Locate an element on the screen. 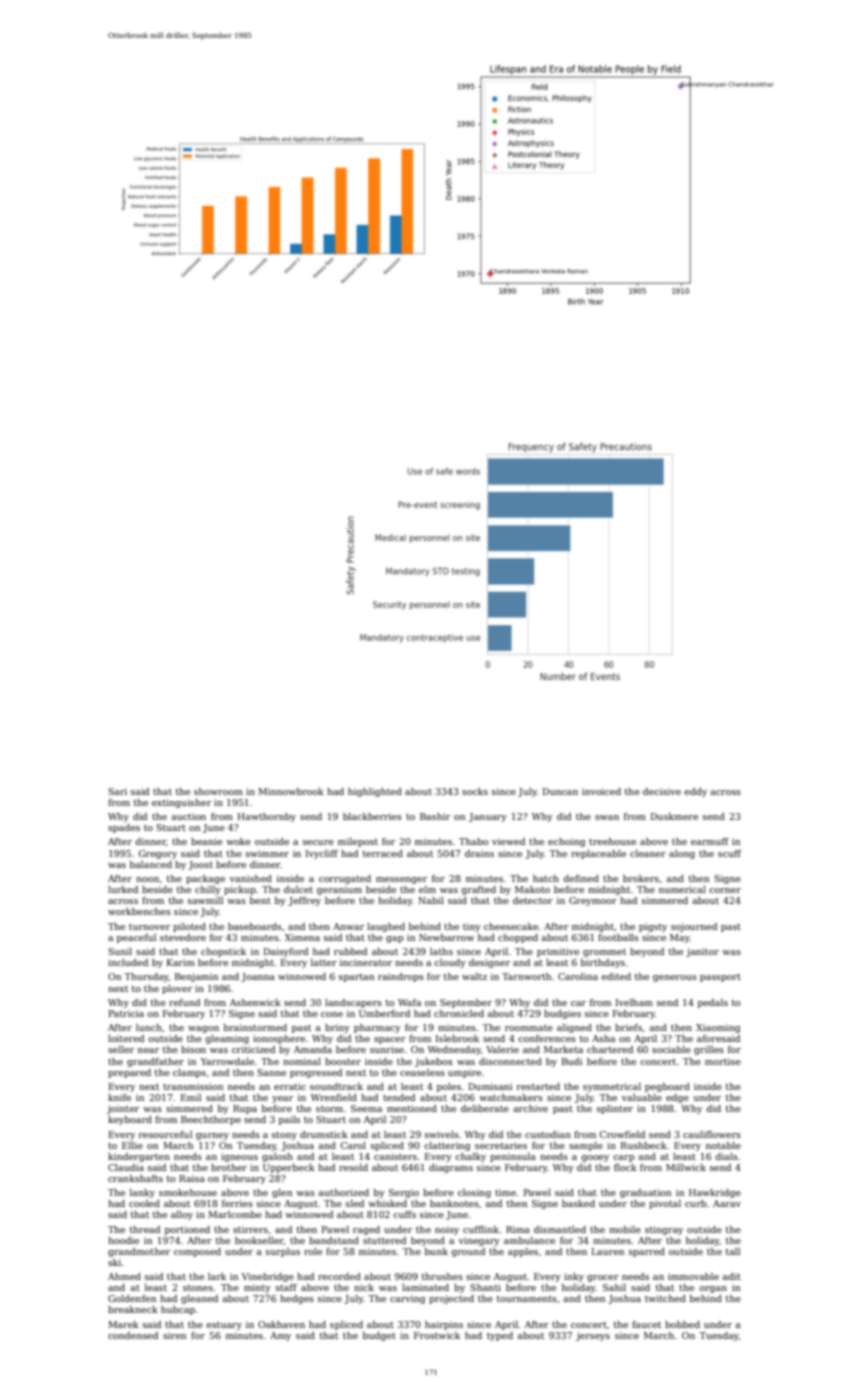 The width and height of the screenshot is (849, 1400). Goldenfen is located at coordinates (132, 1298).
